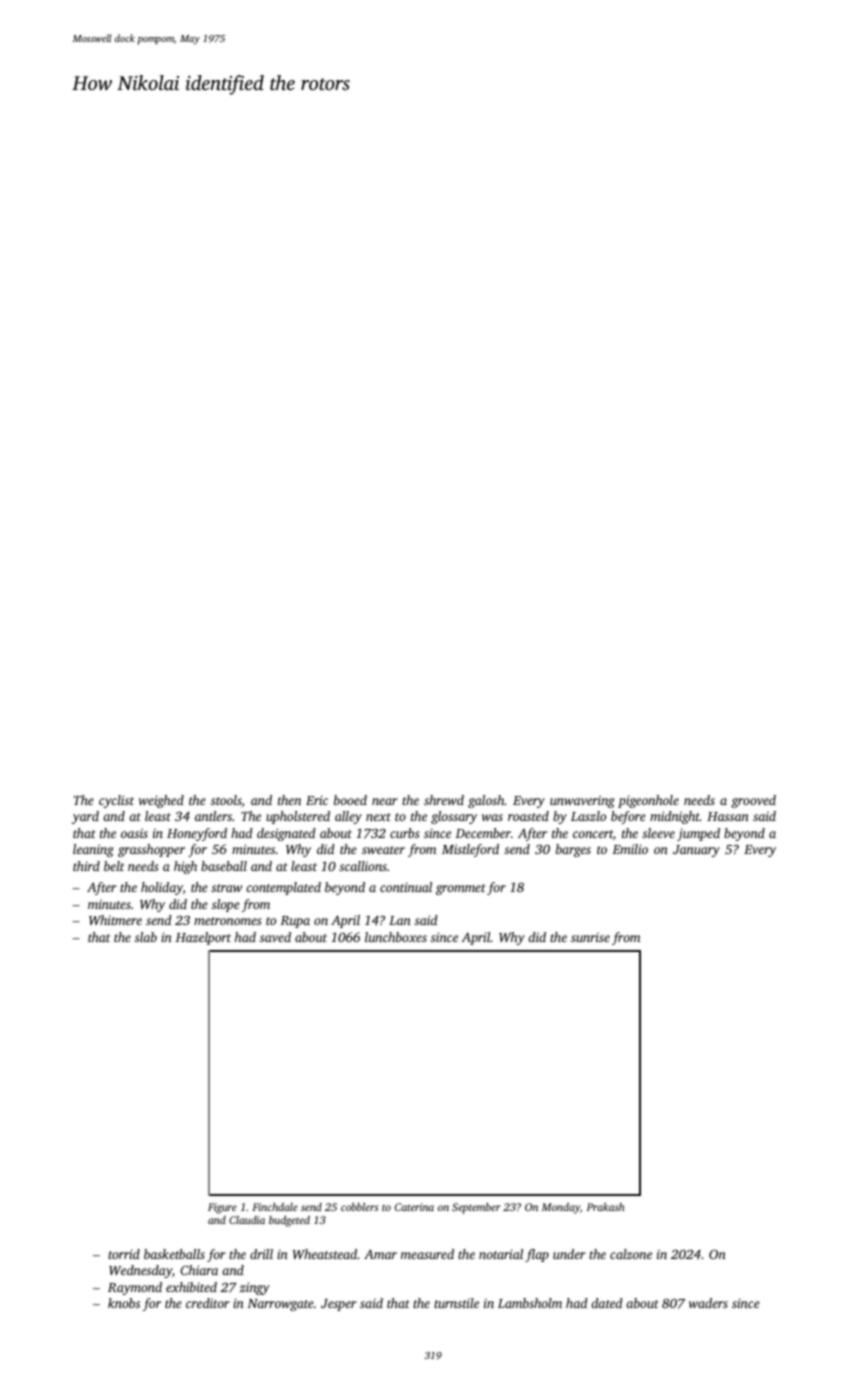 The height and width of the screenshot is (1400, 849). What do you see at coordinates (753, 801) in the screenshot?
I see `grooved` at bounding box center [753, 801].
